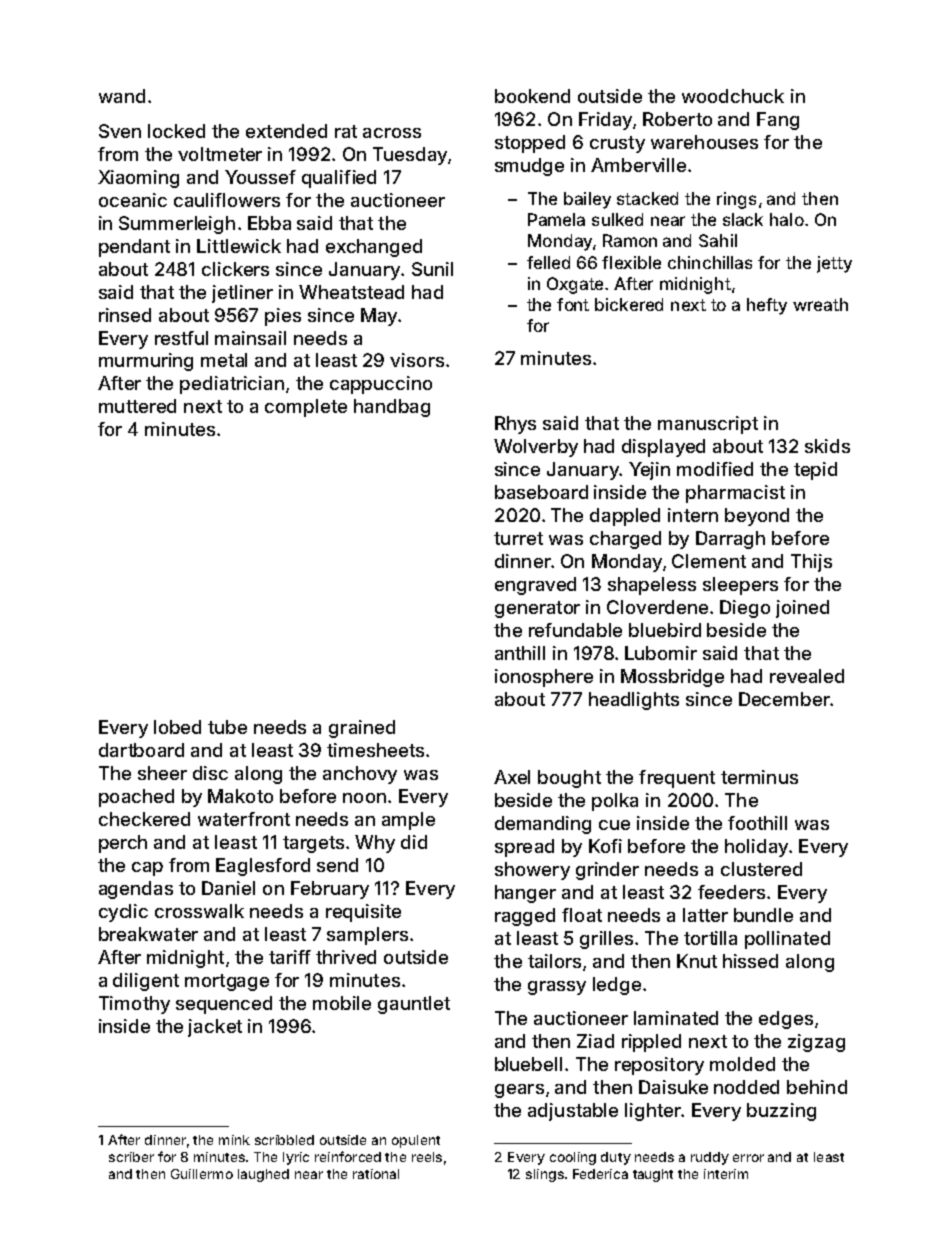 This document has width=952, height=1233. I want to click on extended, so click(286, 131).
